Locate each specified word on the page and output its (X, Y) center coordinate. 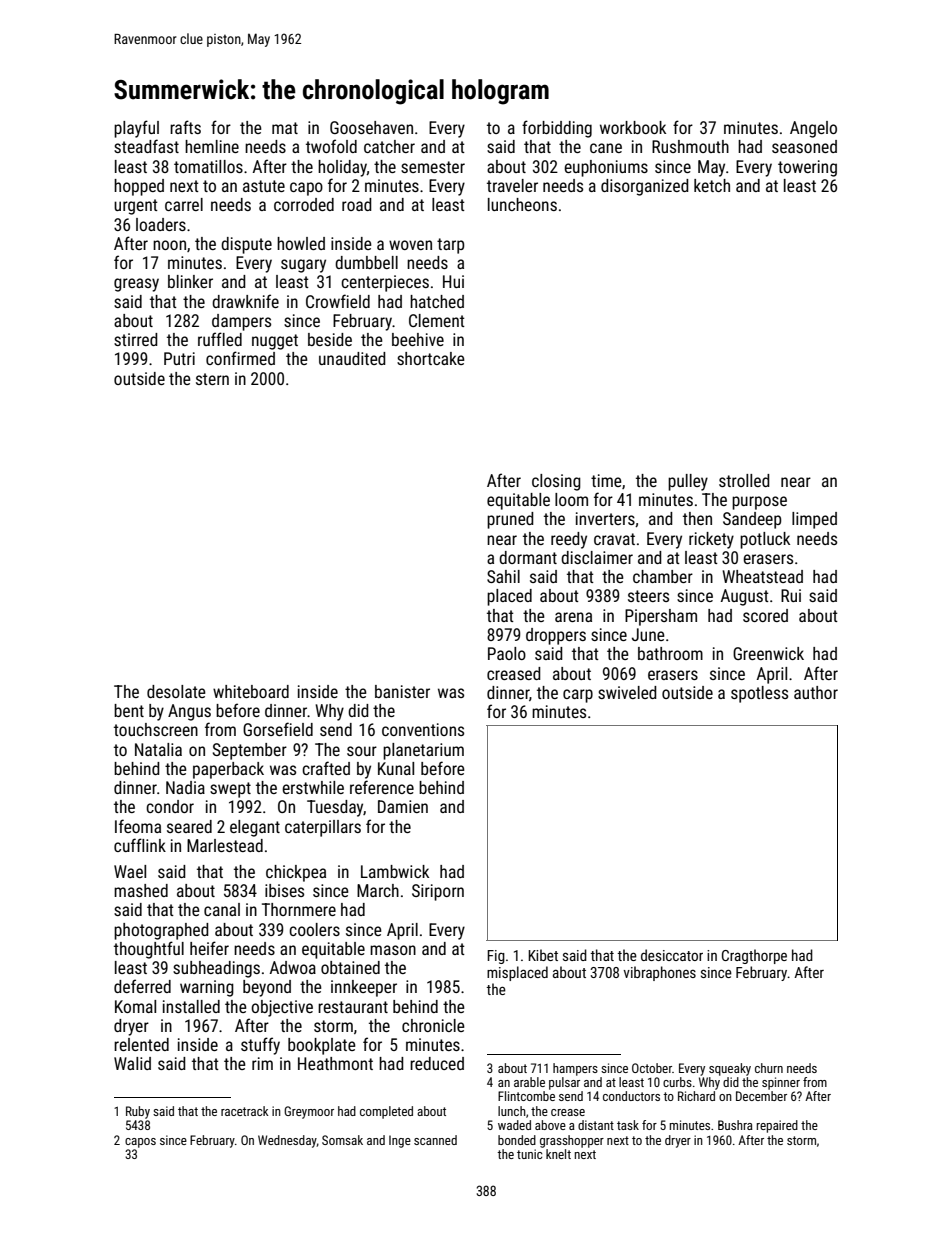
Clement (437, 320)
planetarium (423, 751)
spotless (759, 694)
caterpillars (323, 828)
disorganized (645, 187)
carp (578, 696)
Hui (453, 281)
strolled (744, 480)
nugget (275, 342)
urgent (136, 207)
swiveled (627, 692)
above (550, 1125)
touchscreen (156, 729)
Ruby (138, 1112)
